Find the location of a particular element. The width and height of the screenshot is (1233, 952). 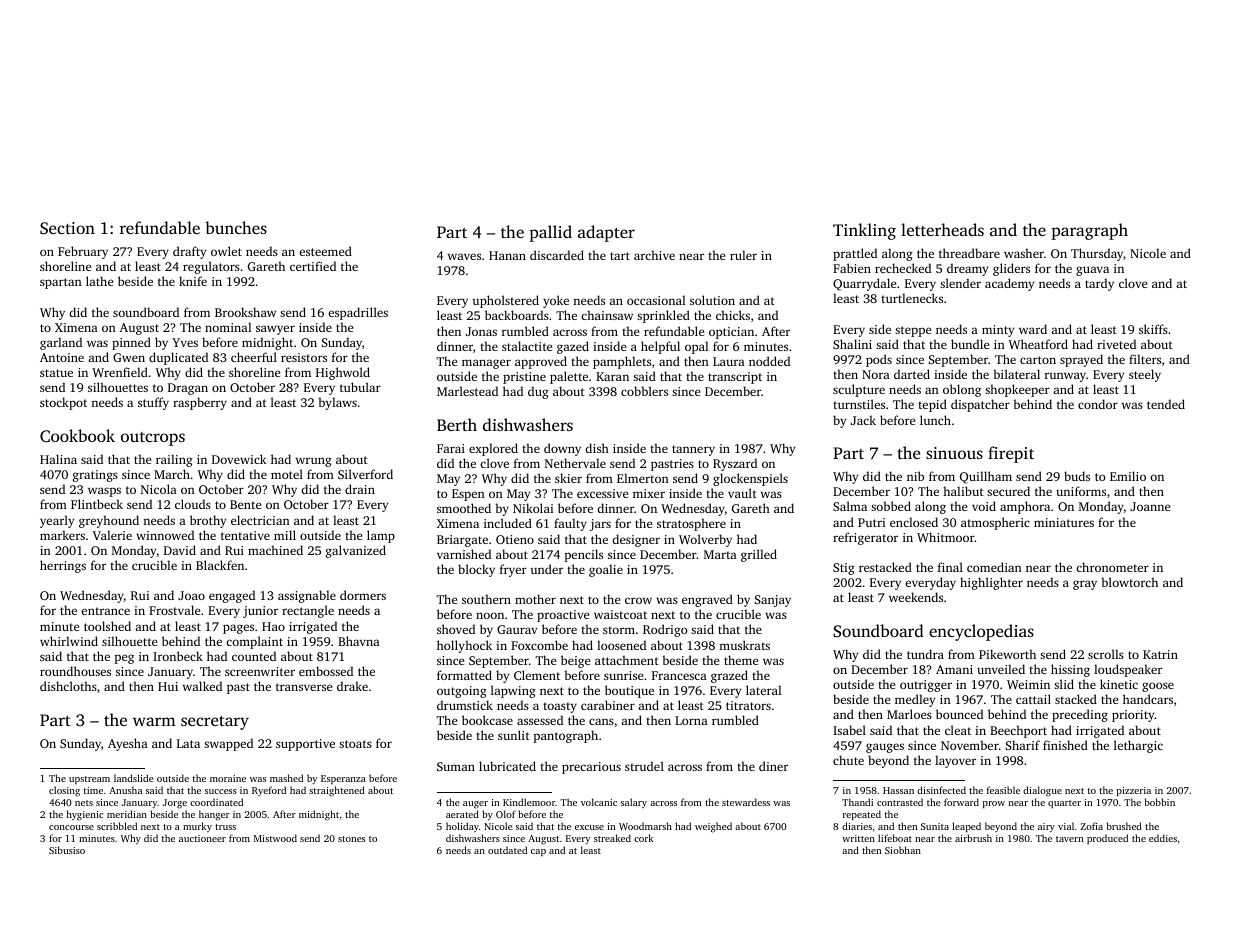

tentative is located at coordinates (245, 535).
